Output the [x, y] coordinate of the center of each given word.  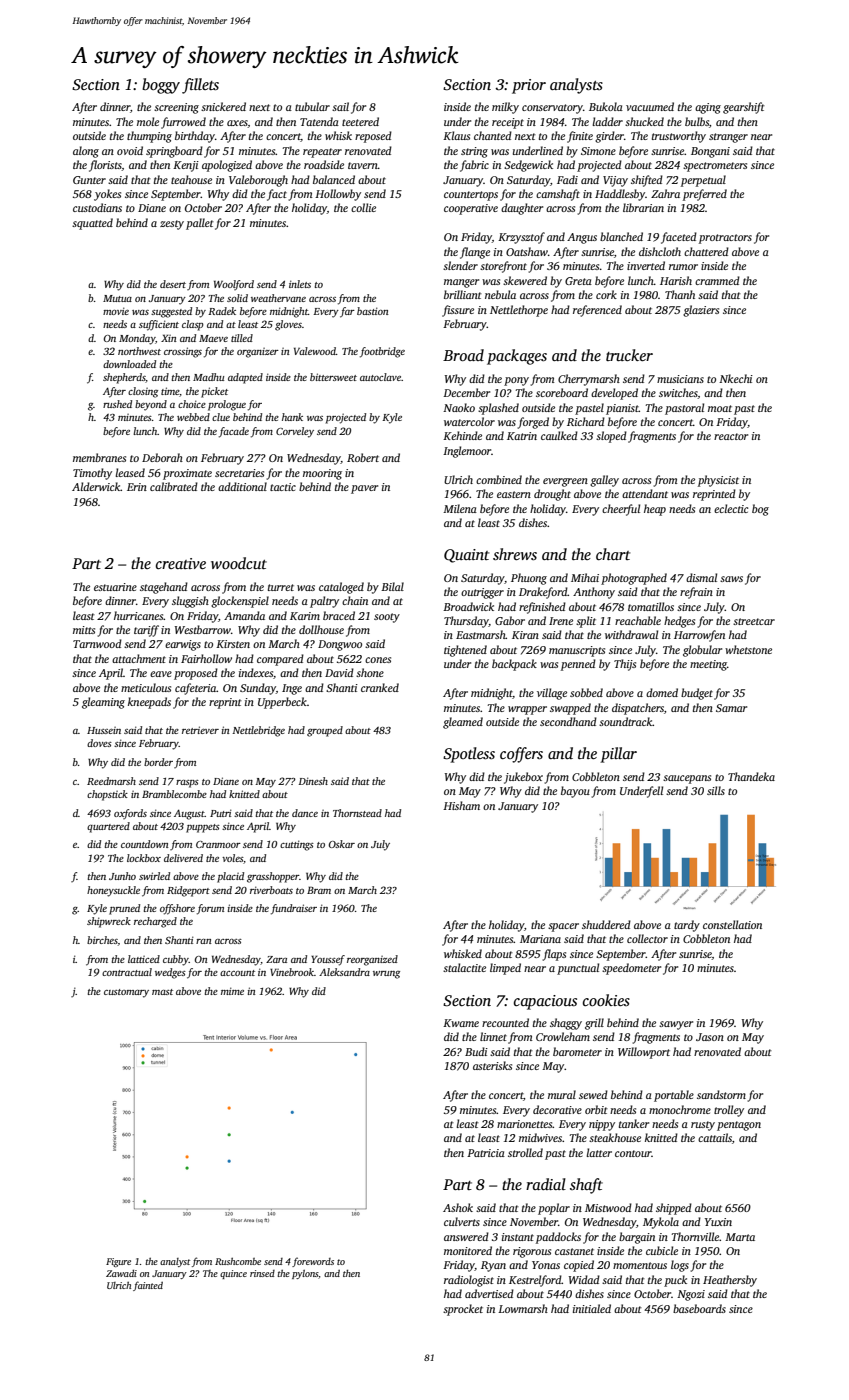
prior [529, 86]
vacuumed [650, 106]
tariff [146, 631]
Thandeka [751, 776]
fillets [200, 86]
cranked [380, 687]
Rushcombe [238, 1261]
